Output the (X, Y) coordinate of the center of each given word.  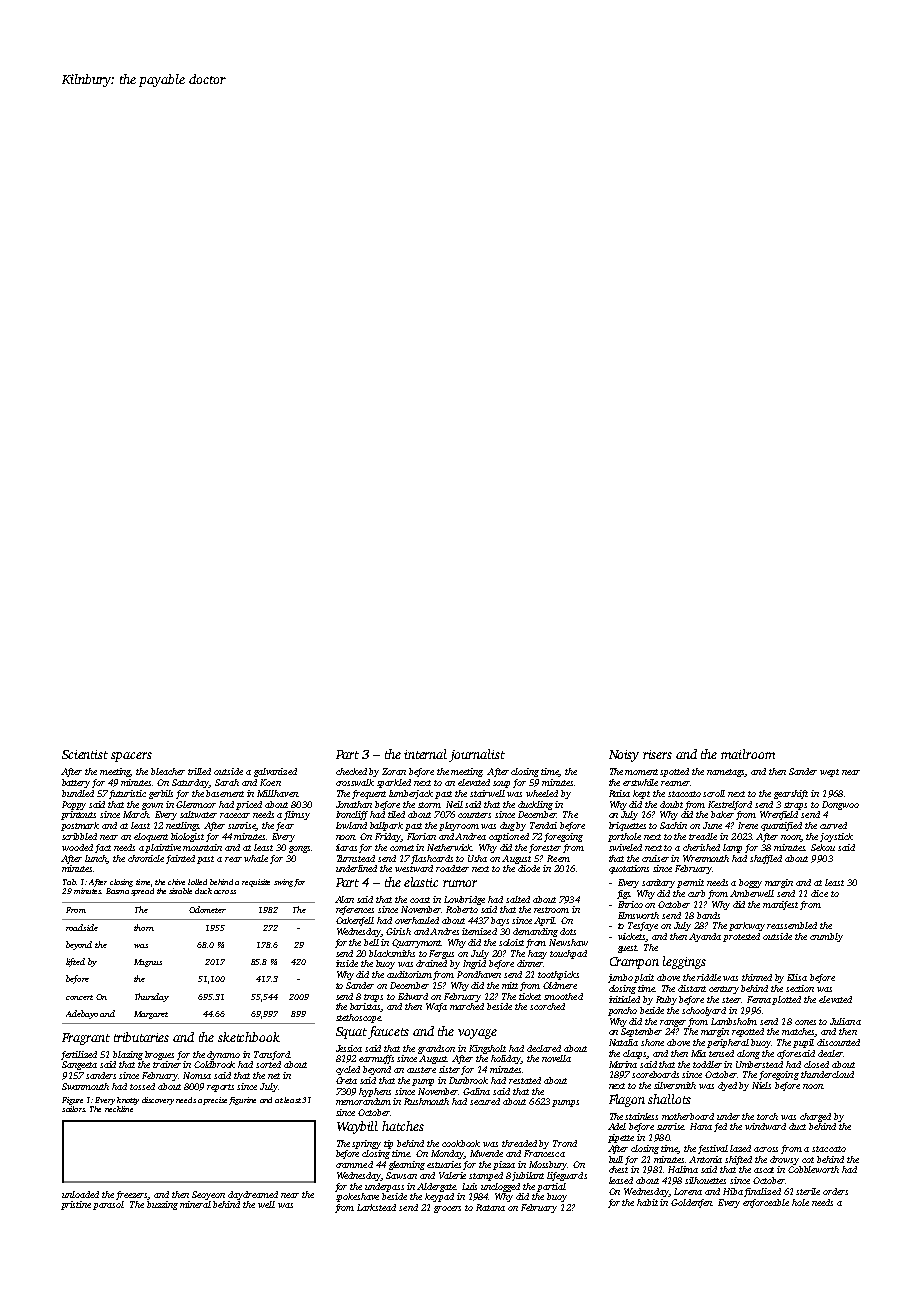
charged (815, 1117)
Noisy (624, 756)
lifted (75, 962)
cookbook (461, 1143)
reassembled (792, 925)
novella (556, 1058)
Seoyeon (208, 1195)
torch (767, 1116)
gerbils (161, 794)
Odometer (207, 909)
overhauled (417, 920)
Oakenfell (355, 921)
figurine (242, 1101)
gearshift (791, 794)
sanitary (658, 883)
